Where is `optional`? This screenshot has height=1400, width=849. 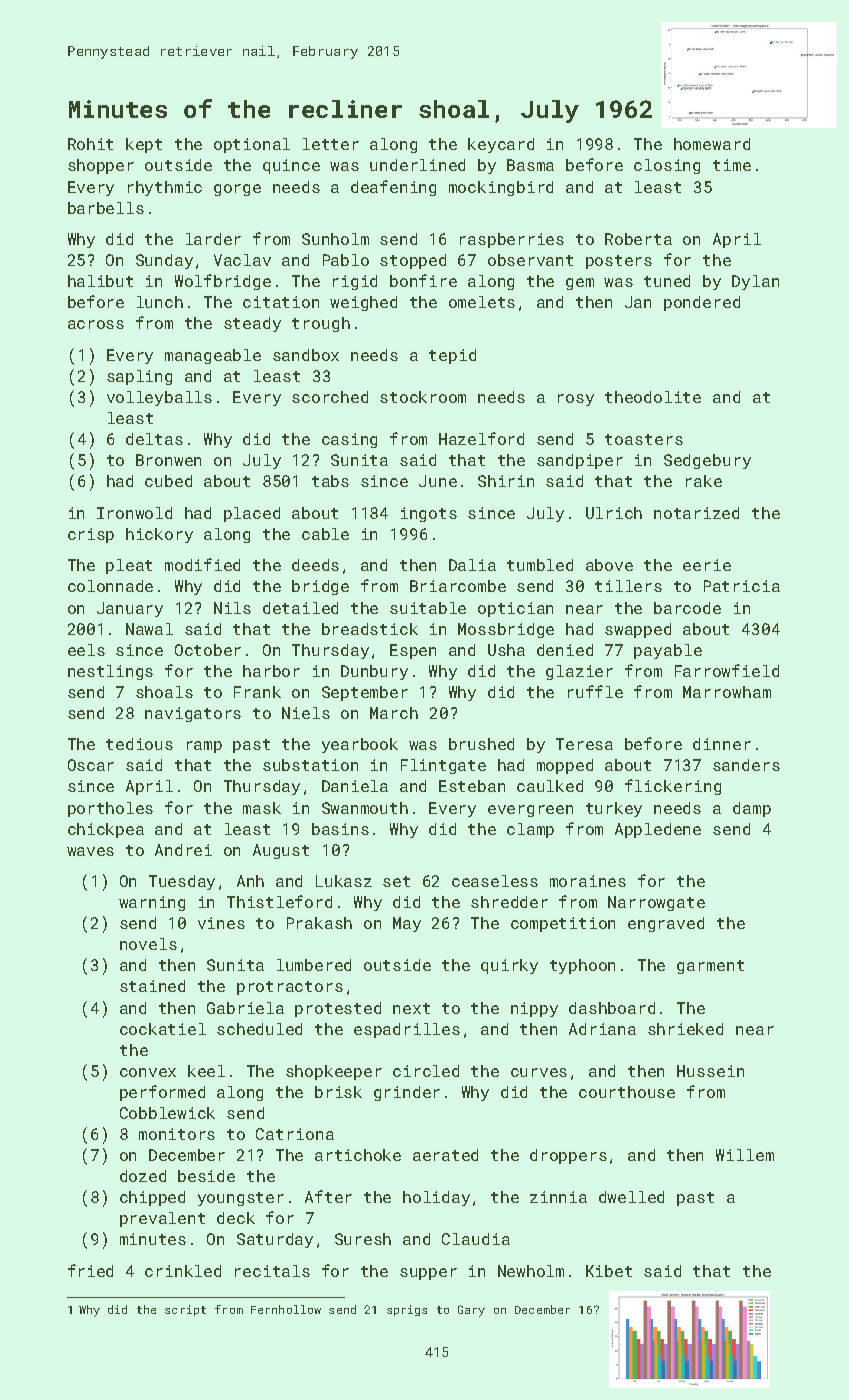
optional is located at coordinates (252, 145).
